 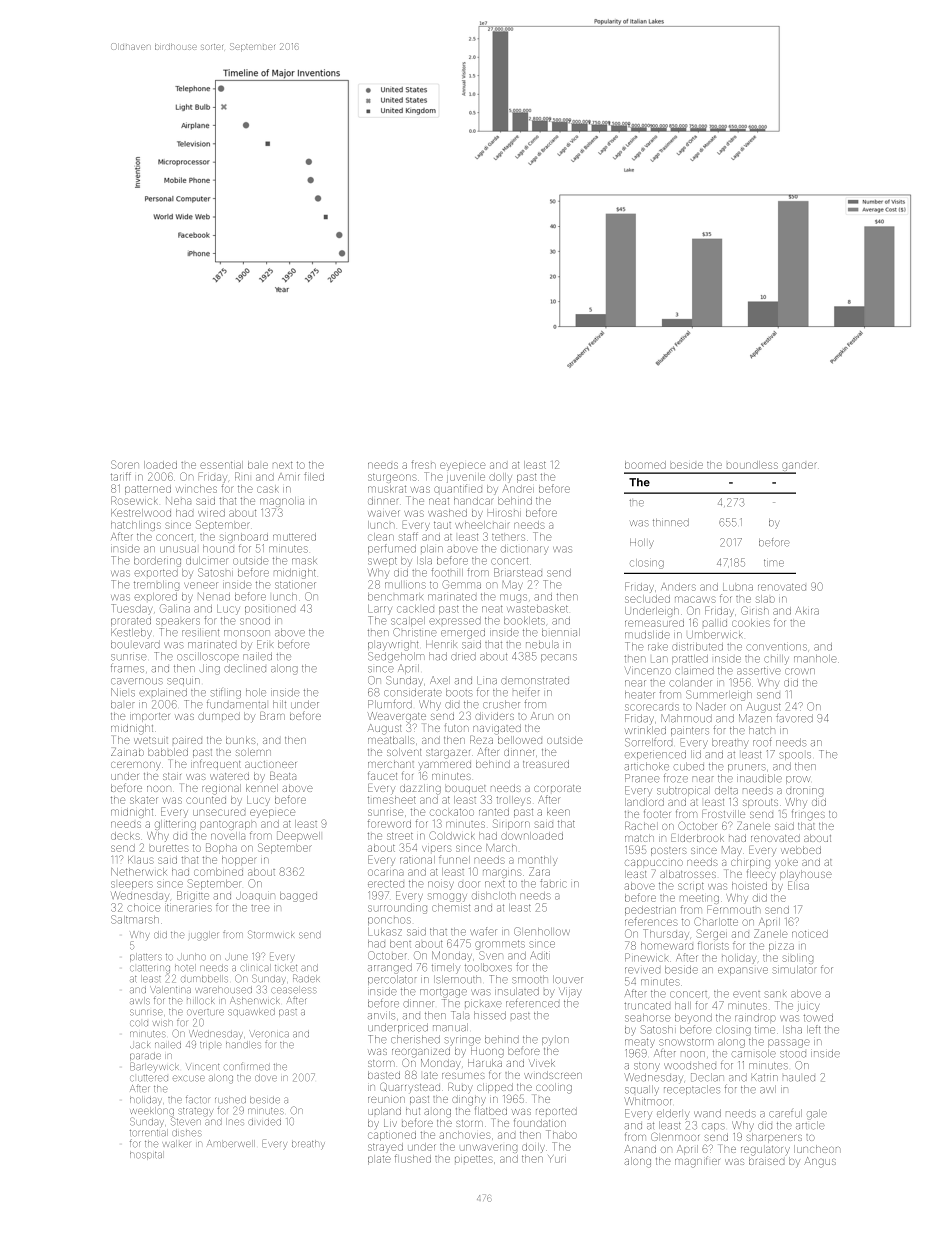 I want to click on Sorrelford, so click(x=648, y=742).
